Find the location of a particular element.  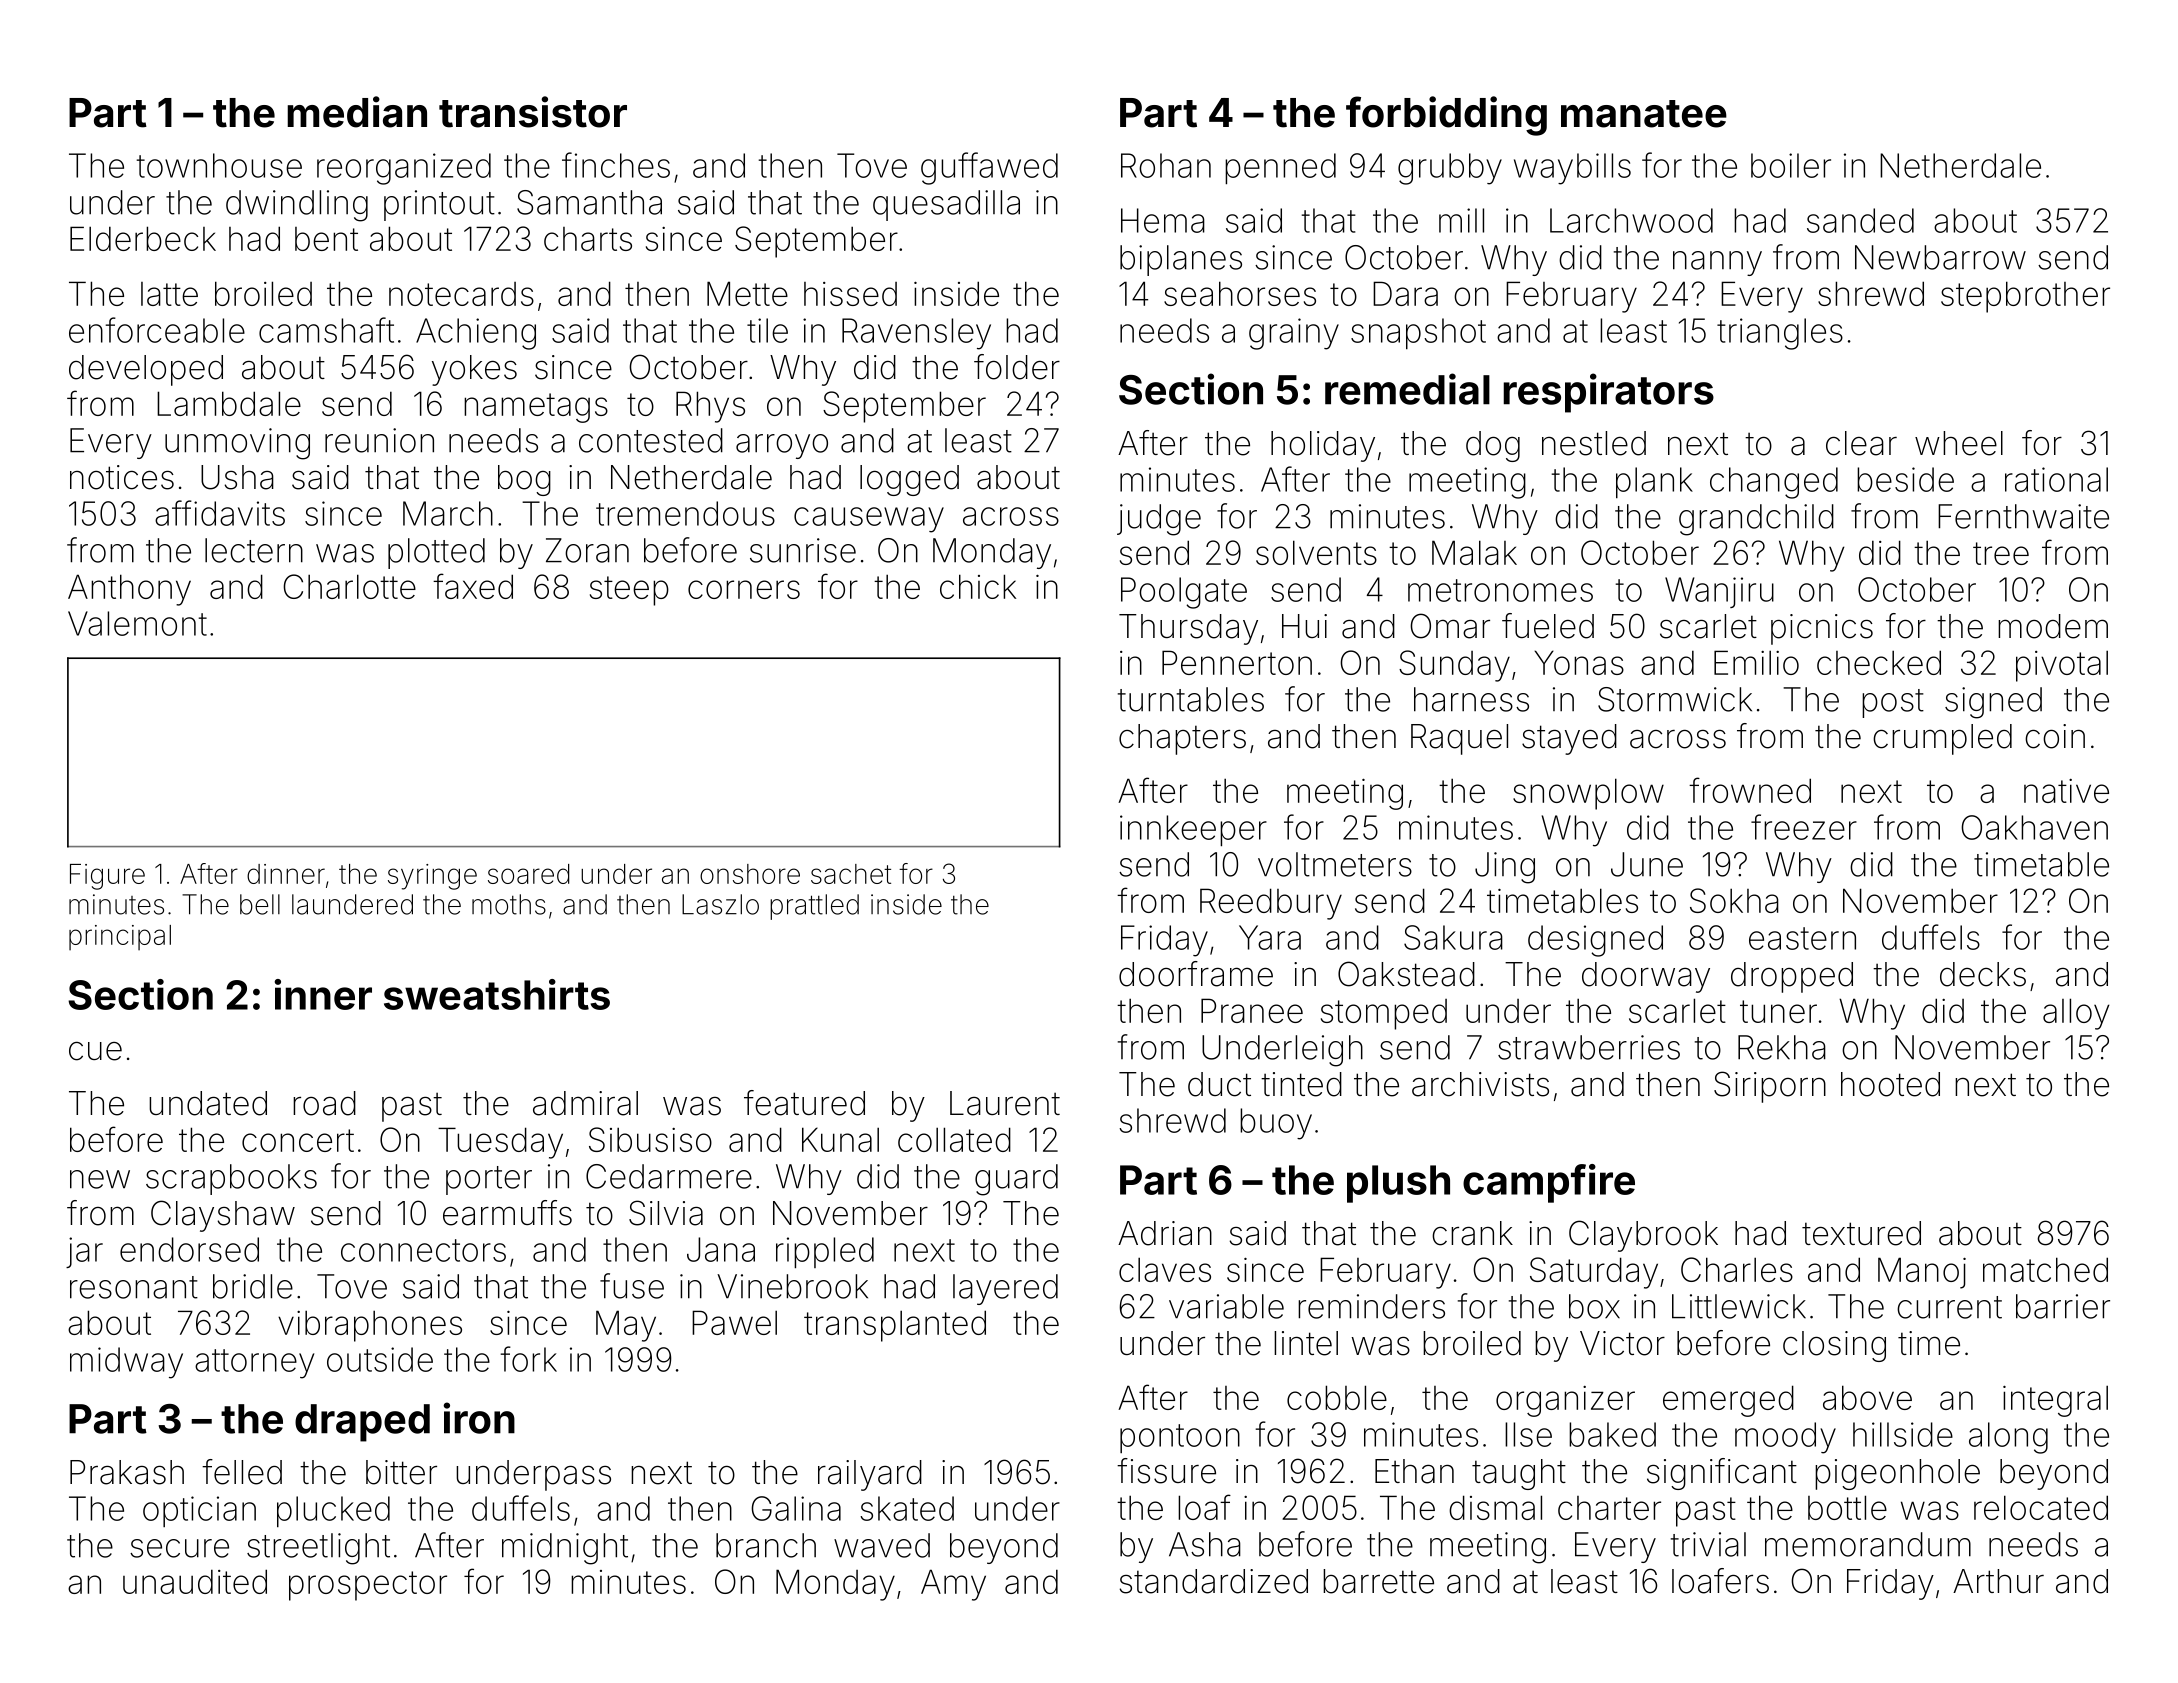

porter is located at coordinates (489, 1180).
